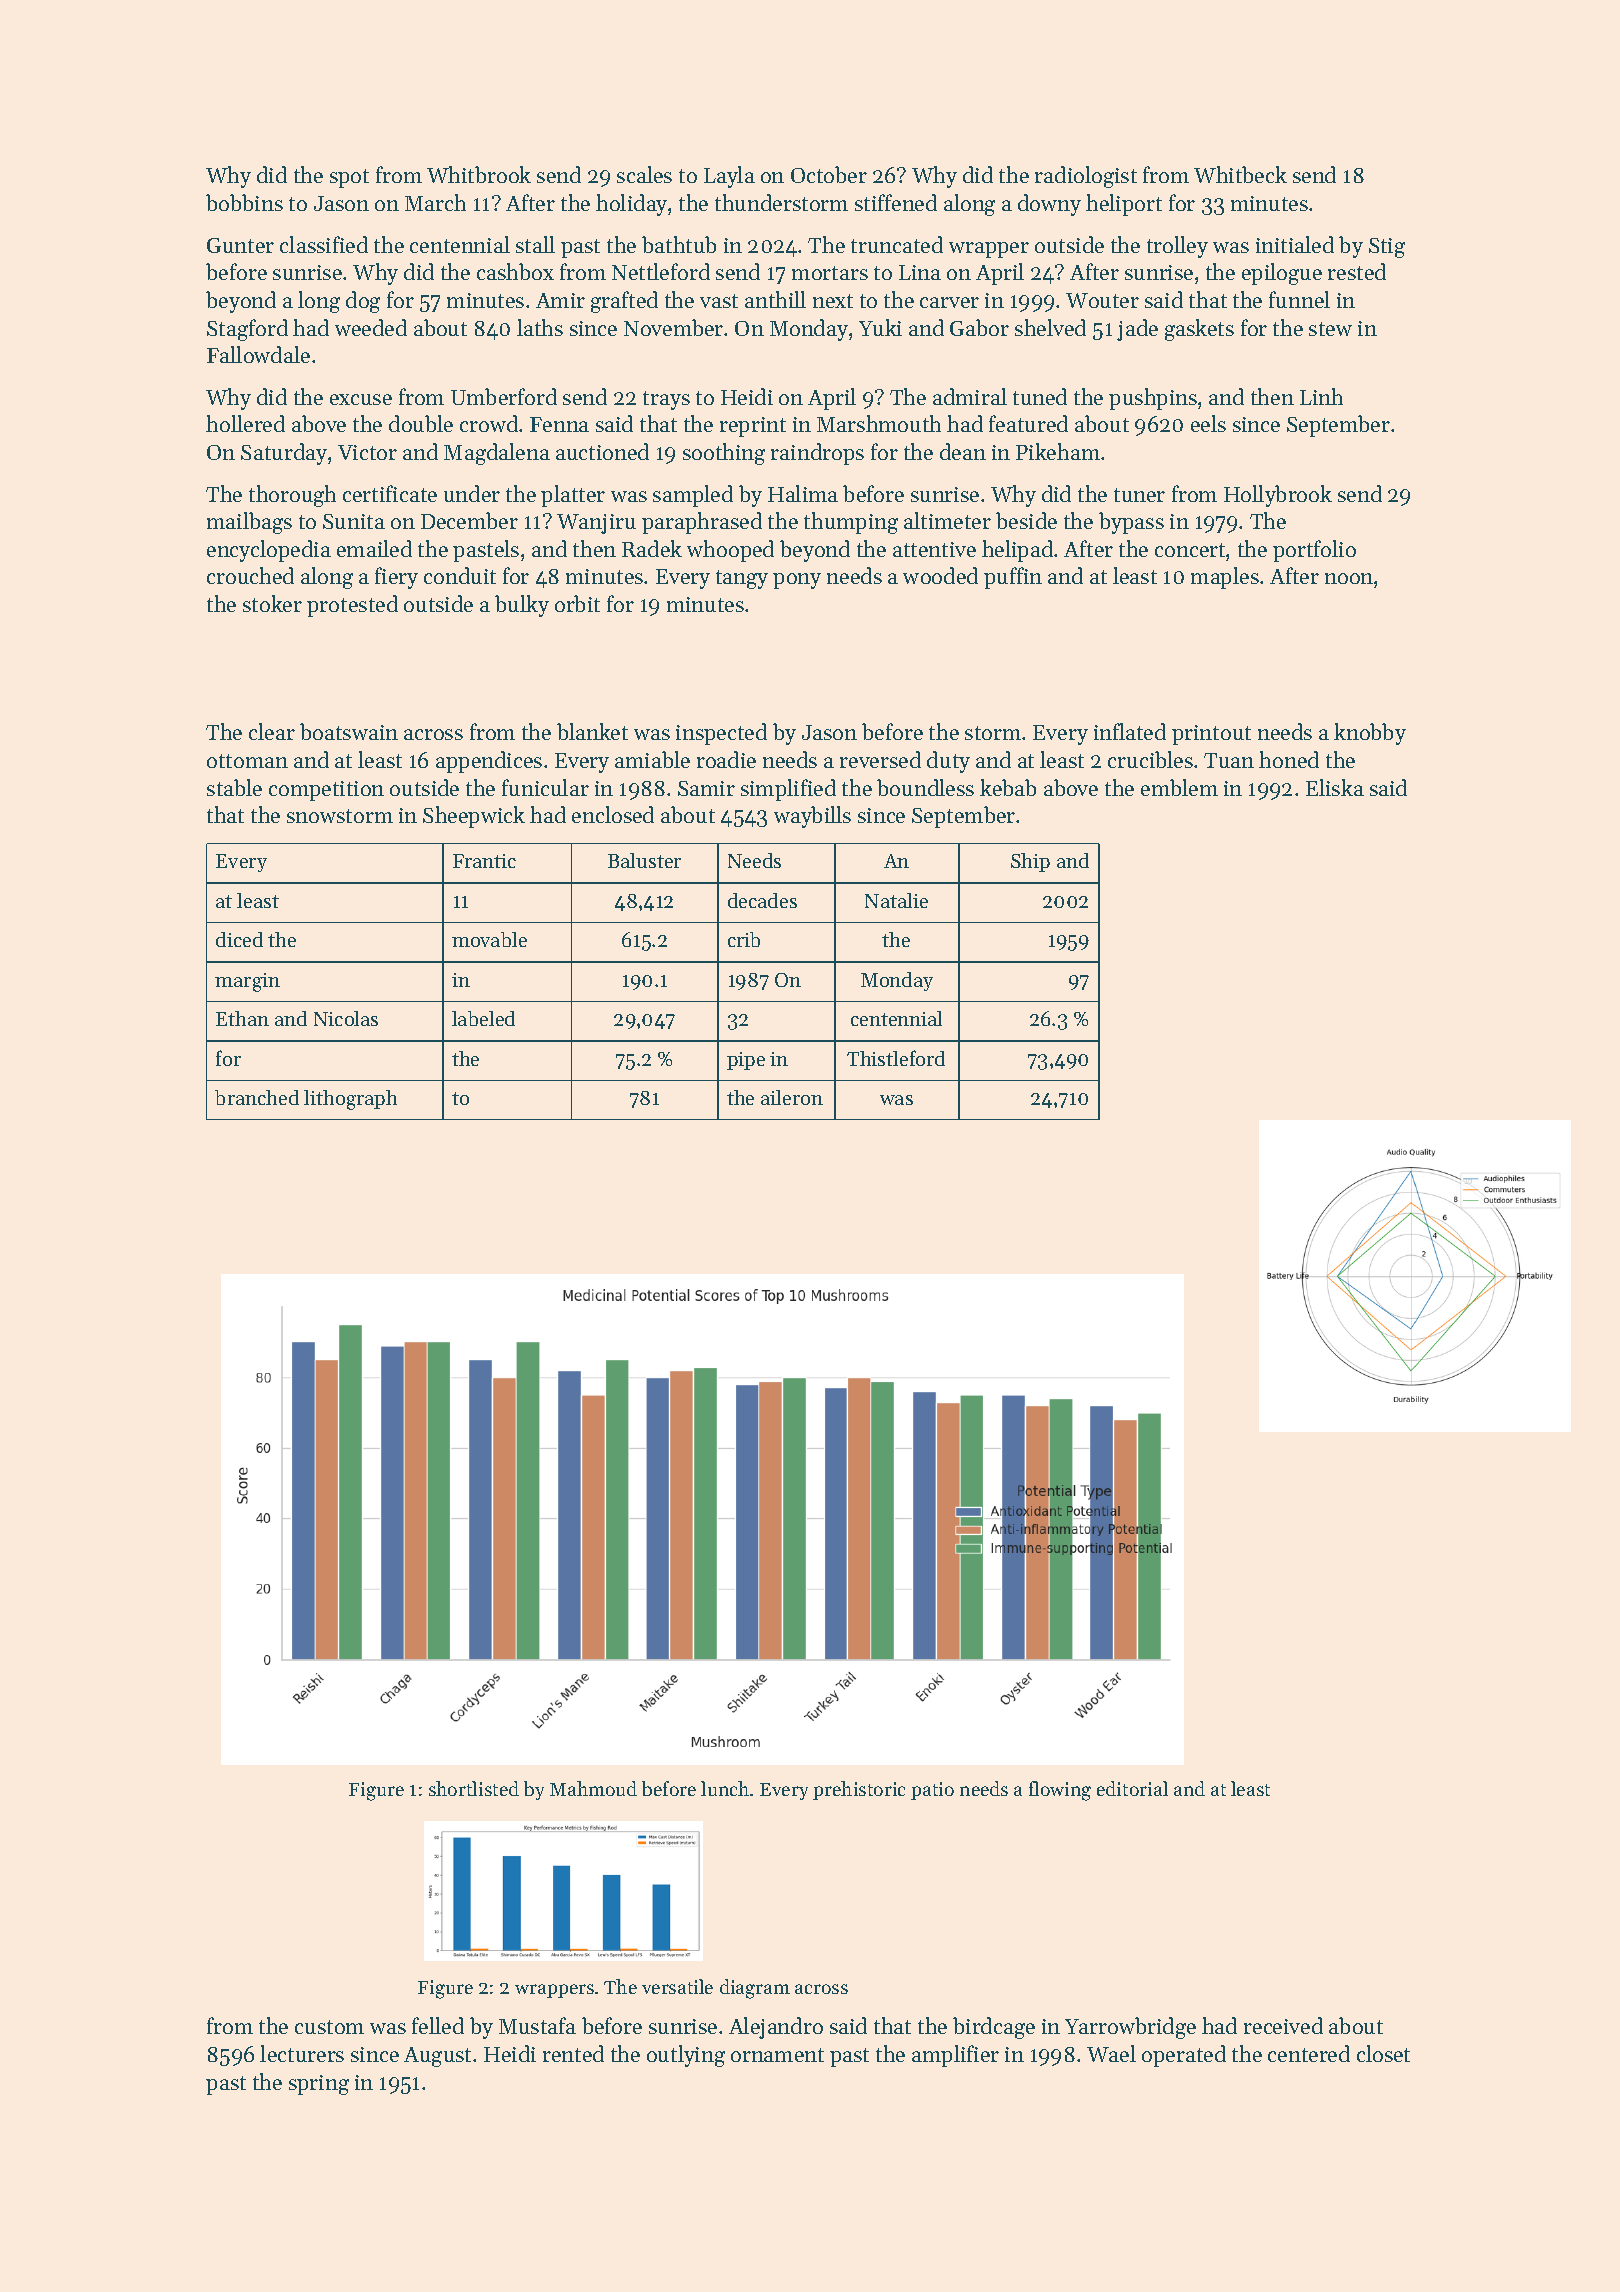 The width and height of the screenshot is (1620, 2292). What do you see at coordinates (326, 791) in the screenshot?
I see `competition` at bounding box center [326, 791].
